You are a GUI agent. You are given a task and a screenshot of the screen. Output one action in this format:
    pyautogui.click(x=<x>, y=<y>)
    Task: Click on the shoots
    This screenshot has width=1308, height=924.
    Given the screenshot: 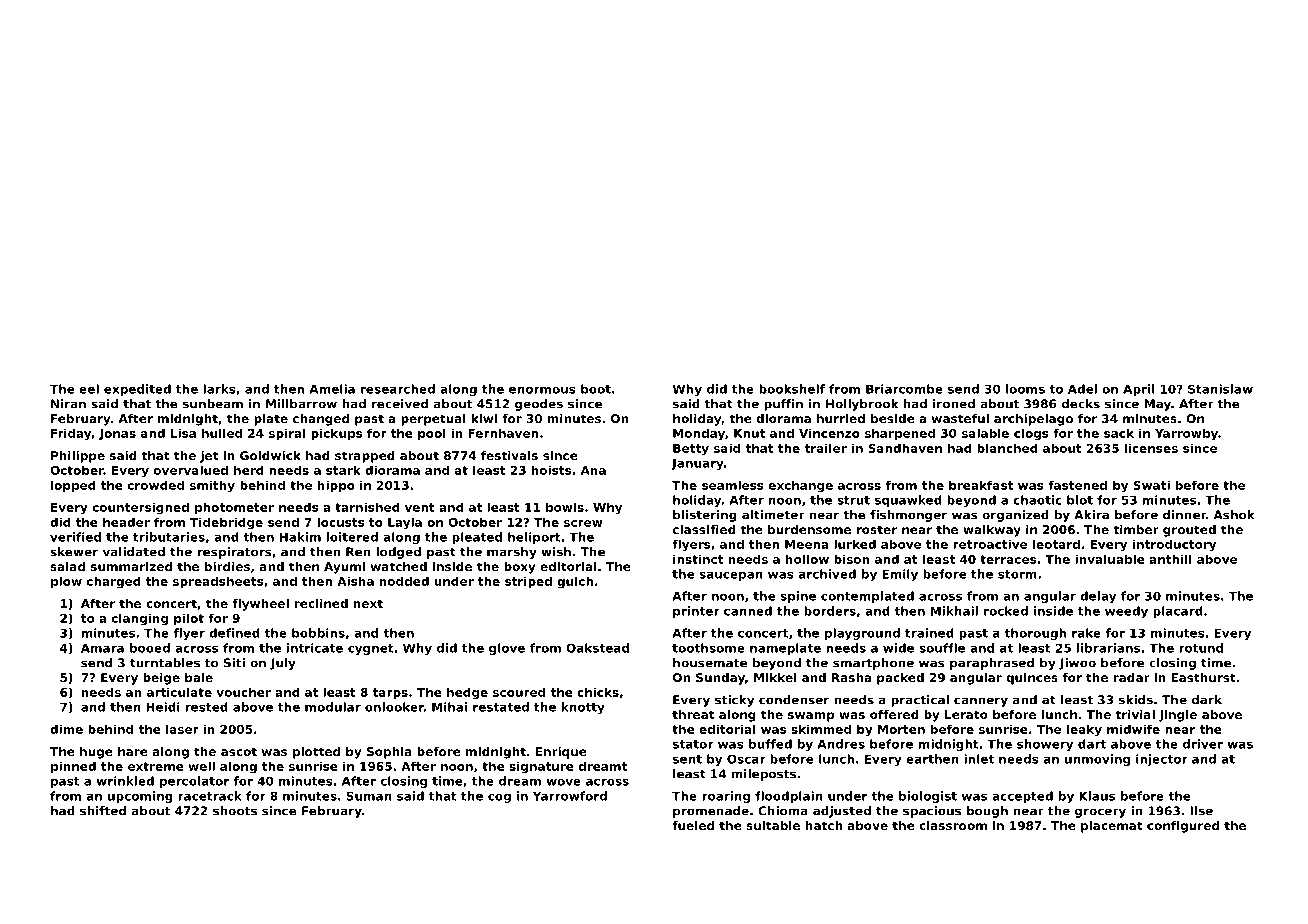 What is the action you would take?
    pyautogui.click(x=235, y=811)
